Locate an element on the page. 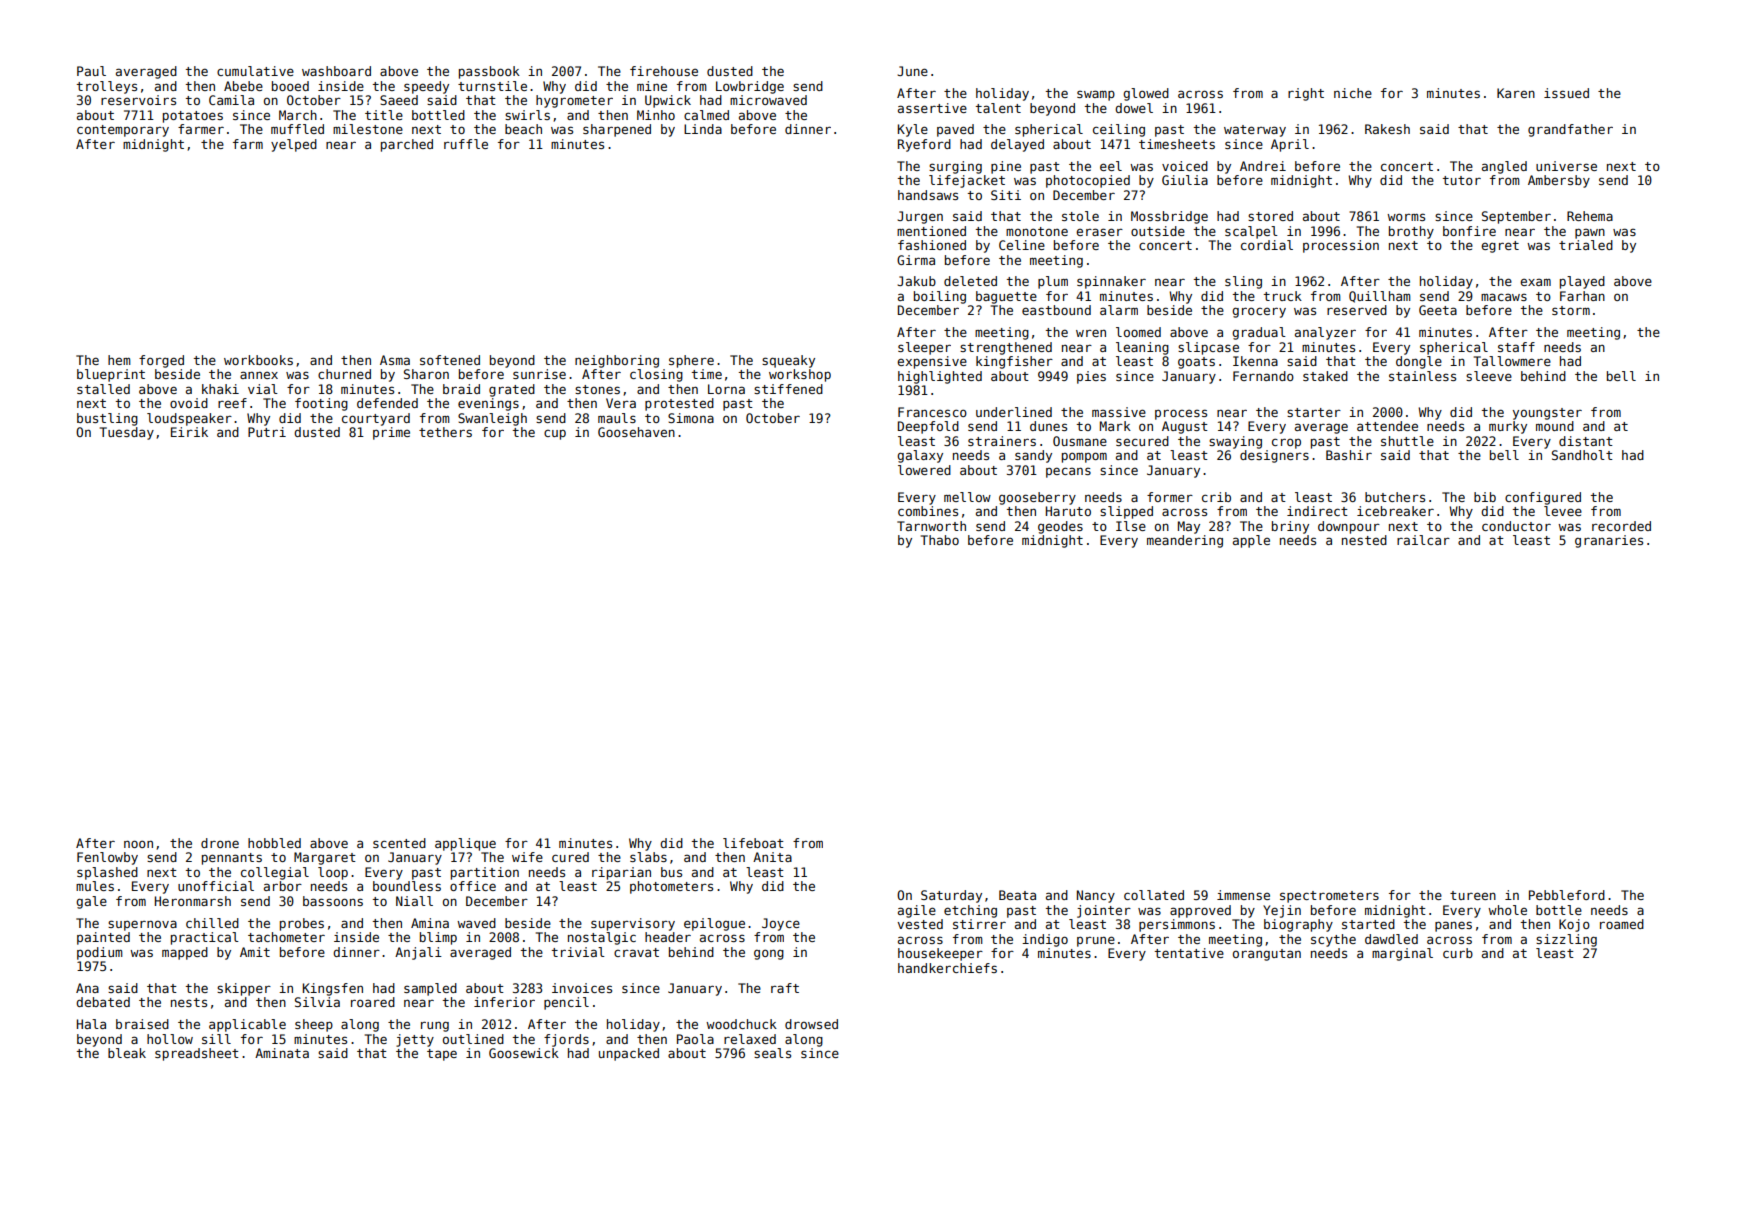 This page has width=1742, height=1232. Thabo is located at coordinates (940, 540).
